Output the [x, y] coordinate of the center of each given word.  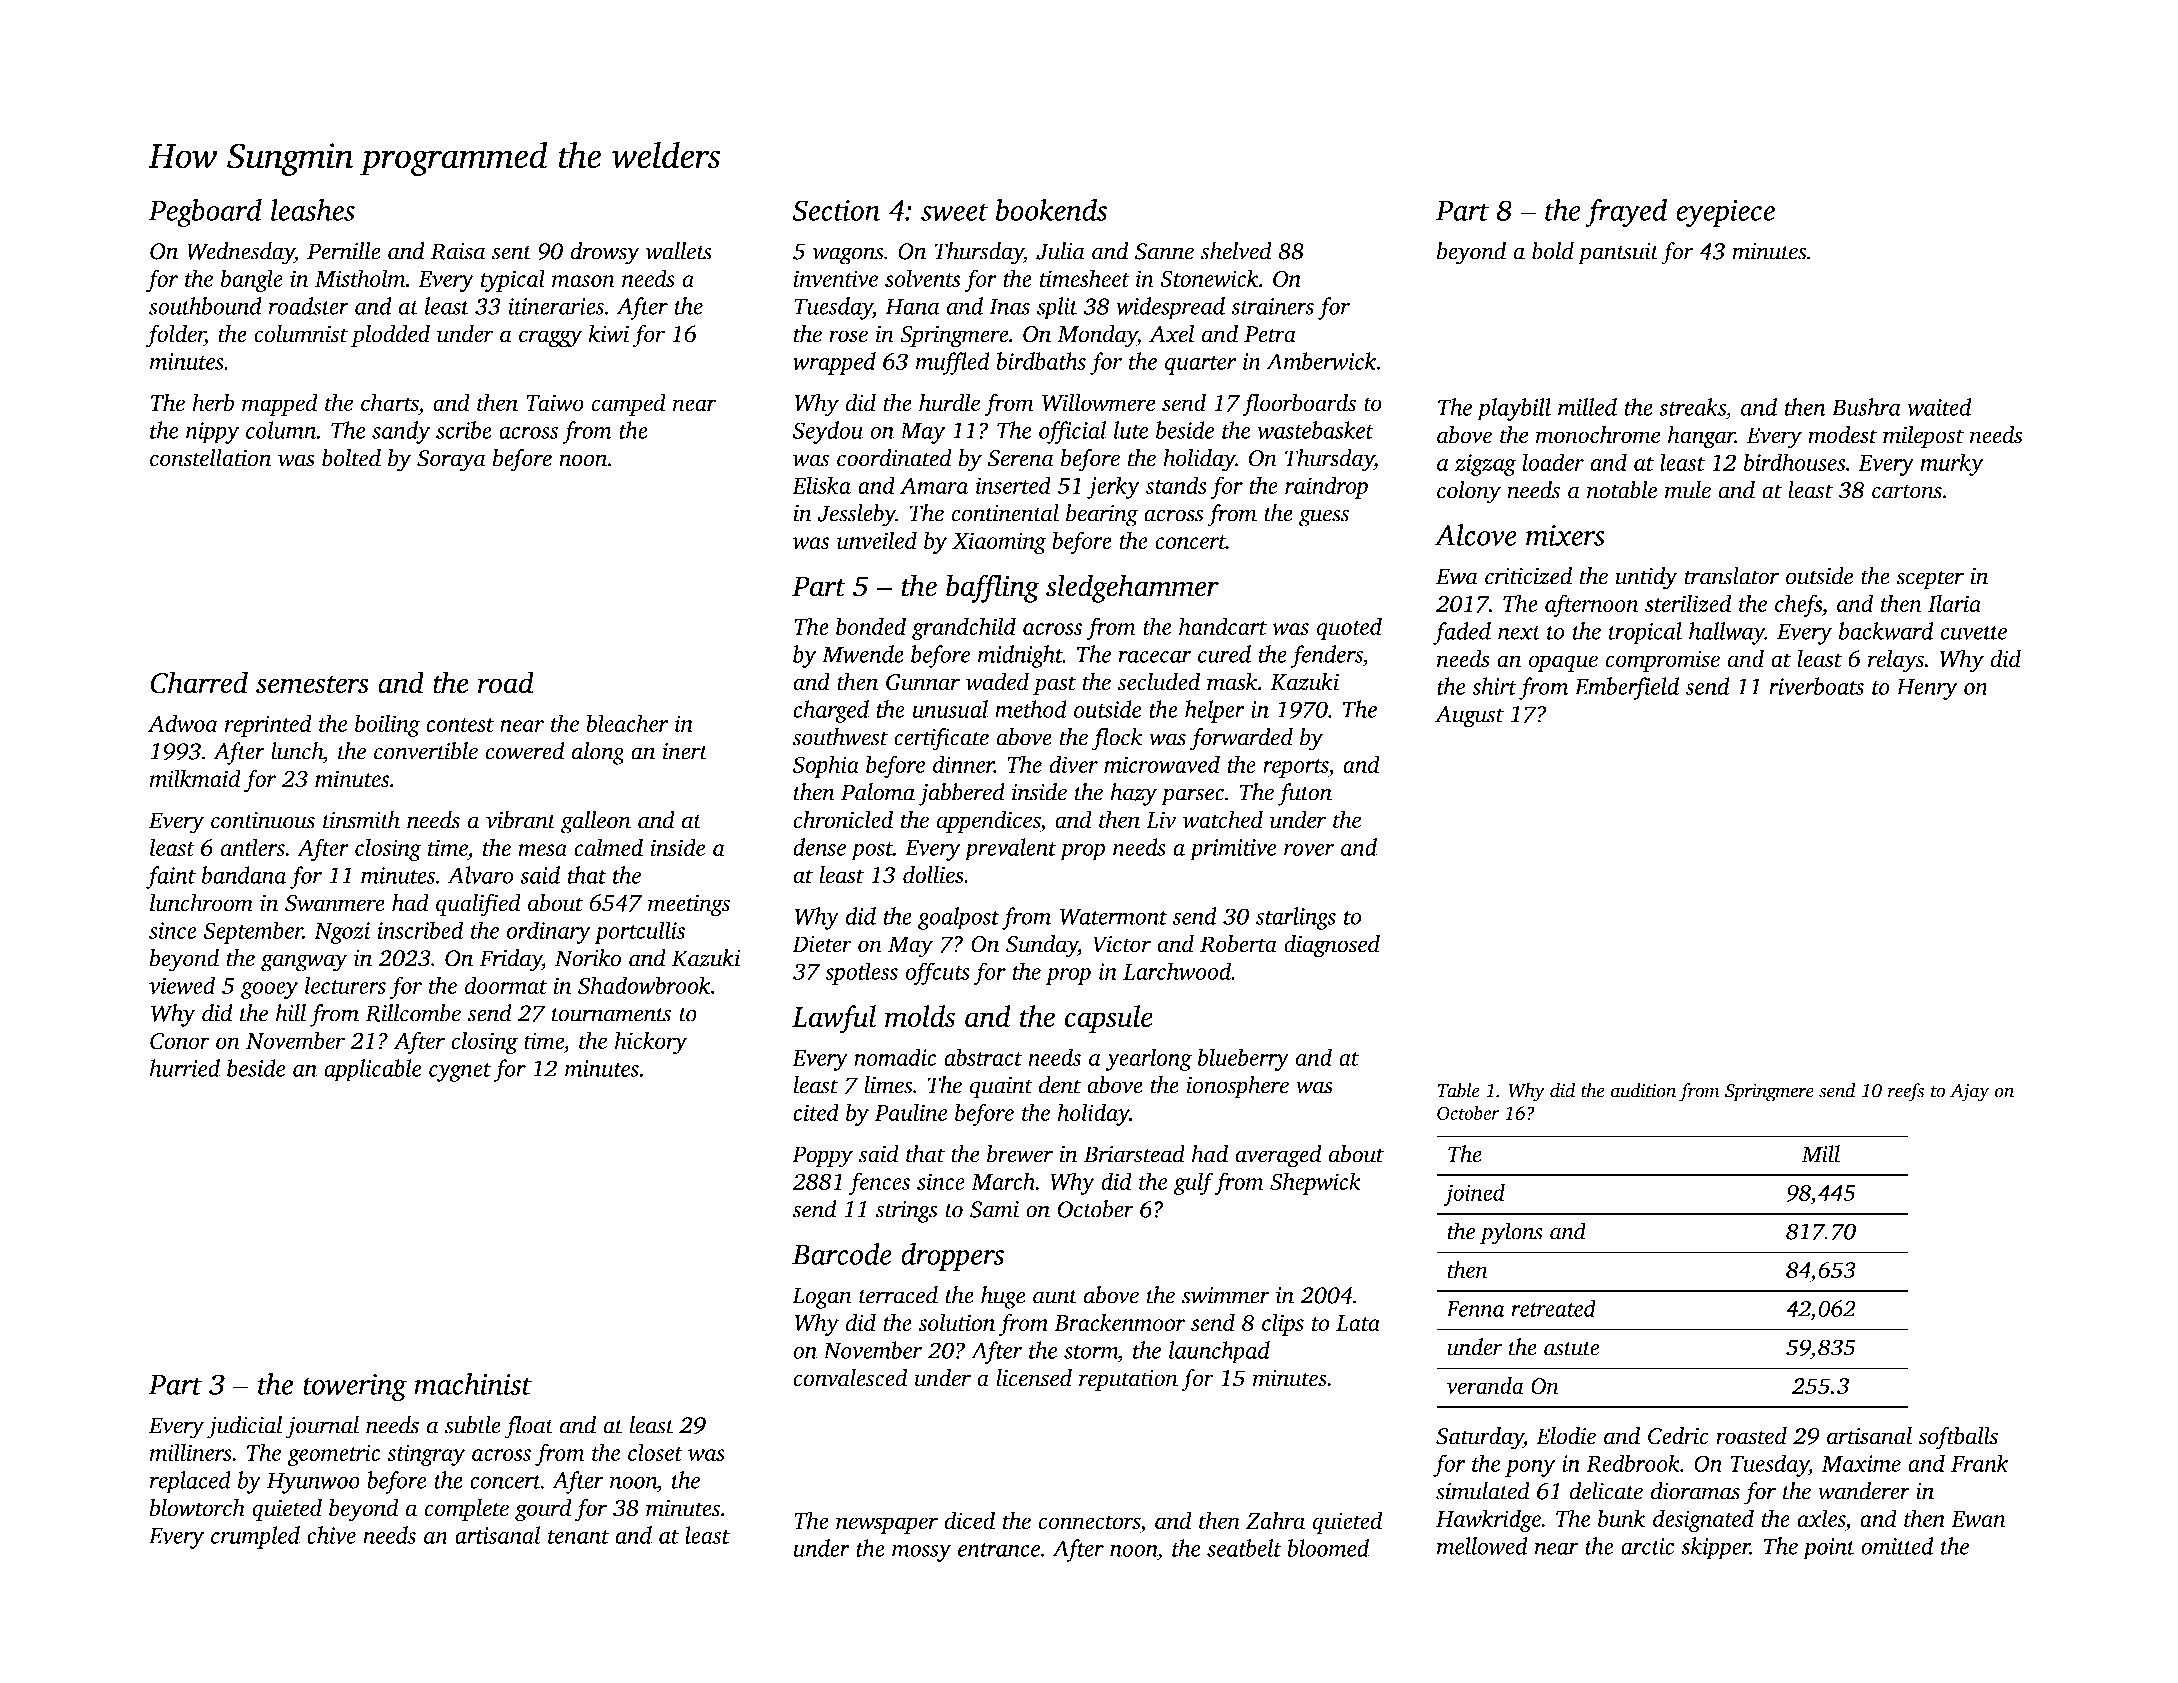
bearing [1102, 515]
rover [1309, 850]
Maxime [1861, 1463]
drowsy [605, 253]
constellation [210, 458]
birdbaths [1041, 361]
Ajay [1969, 1093]
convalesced [850, 1378]
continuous [263, 820]
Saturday [1480, 1438]
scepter [1930, 580]
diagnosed [1332, 946]
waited [1940, 407]
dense [819, 847]
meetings [689, 905]
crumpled [255, 1537]
